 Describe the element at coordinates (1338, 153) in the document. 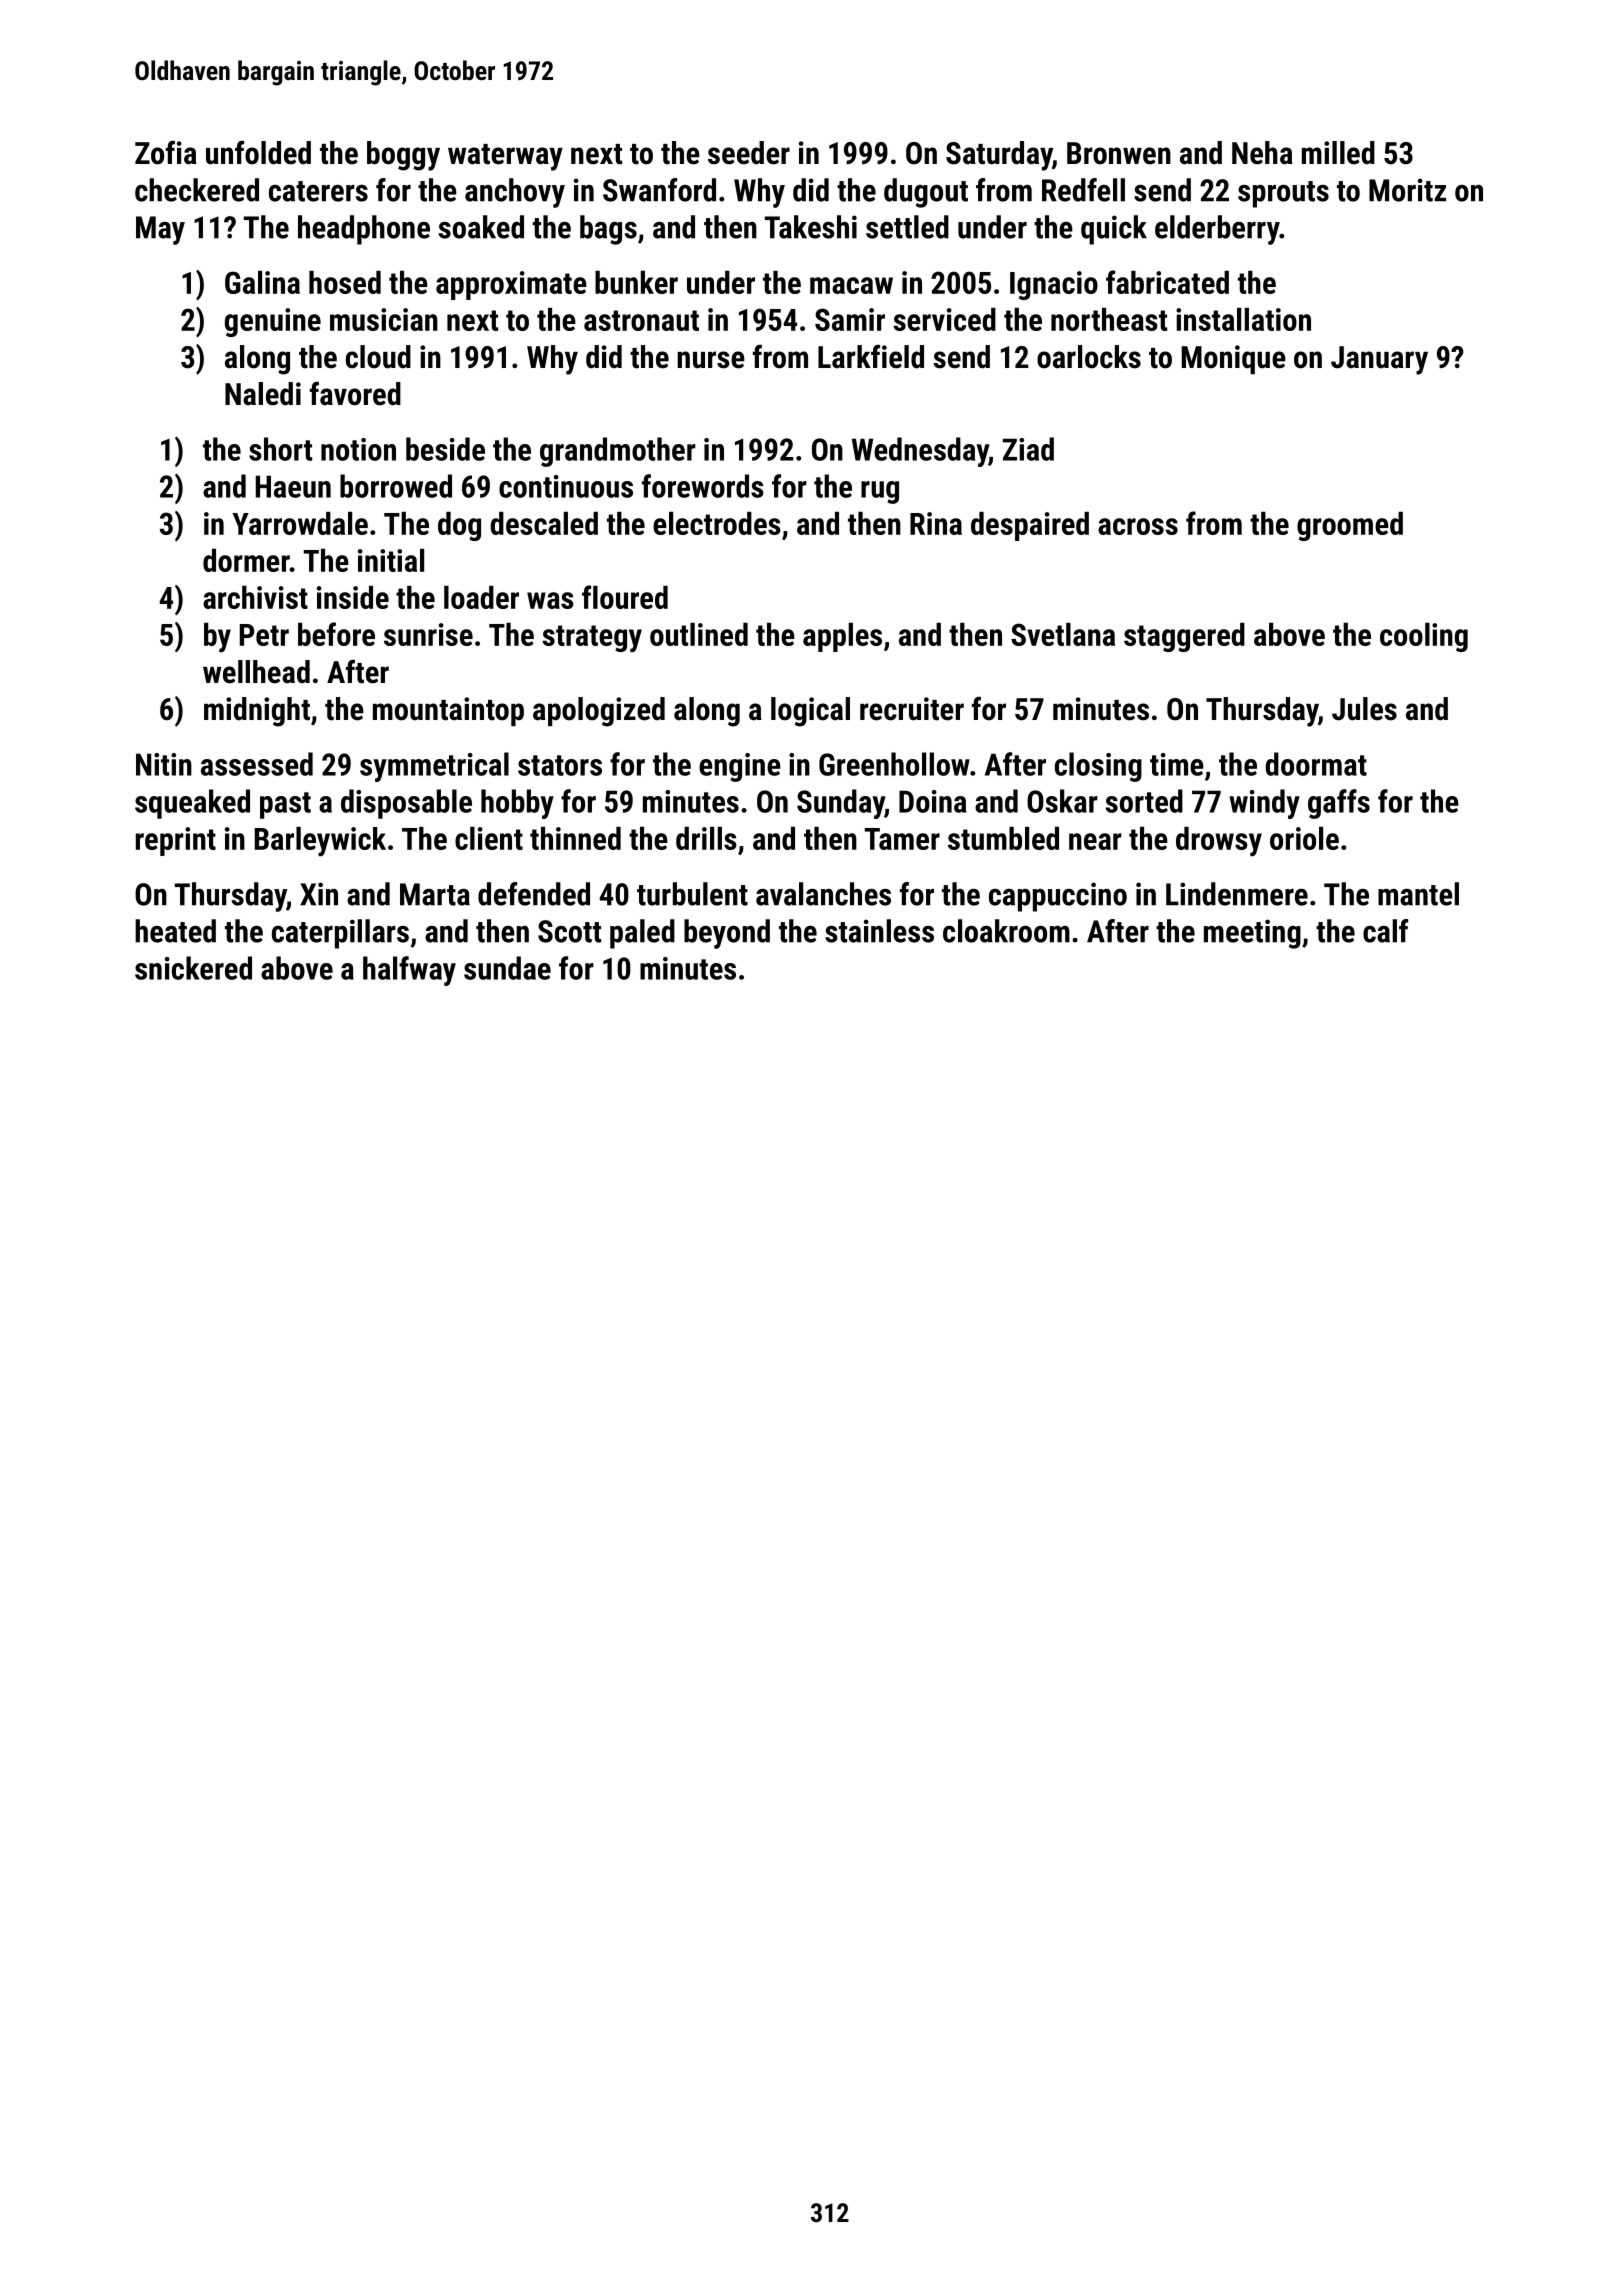

I see `milled` at that location.
